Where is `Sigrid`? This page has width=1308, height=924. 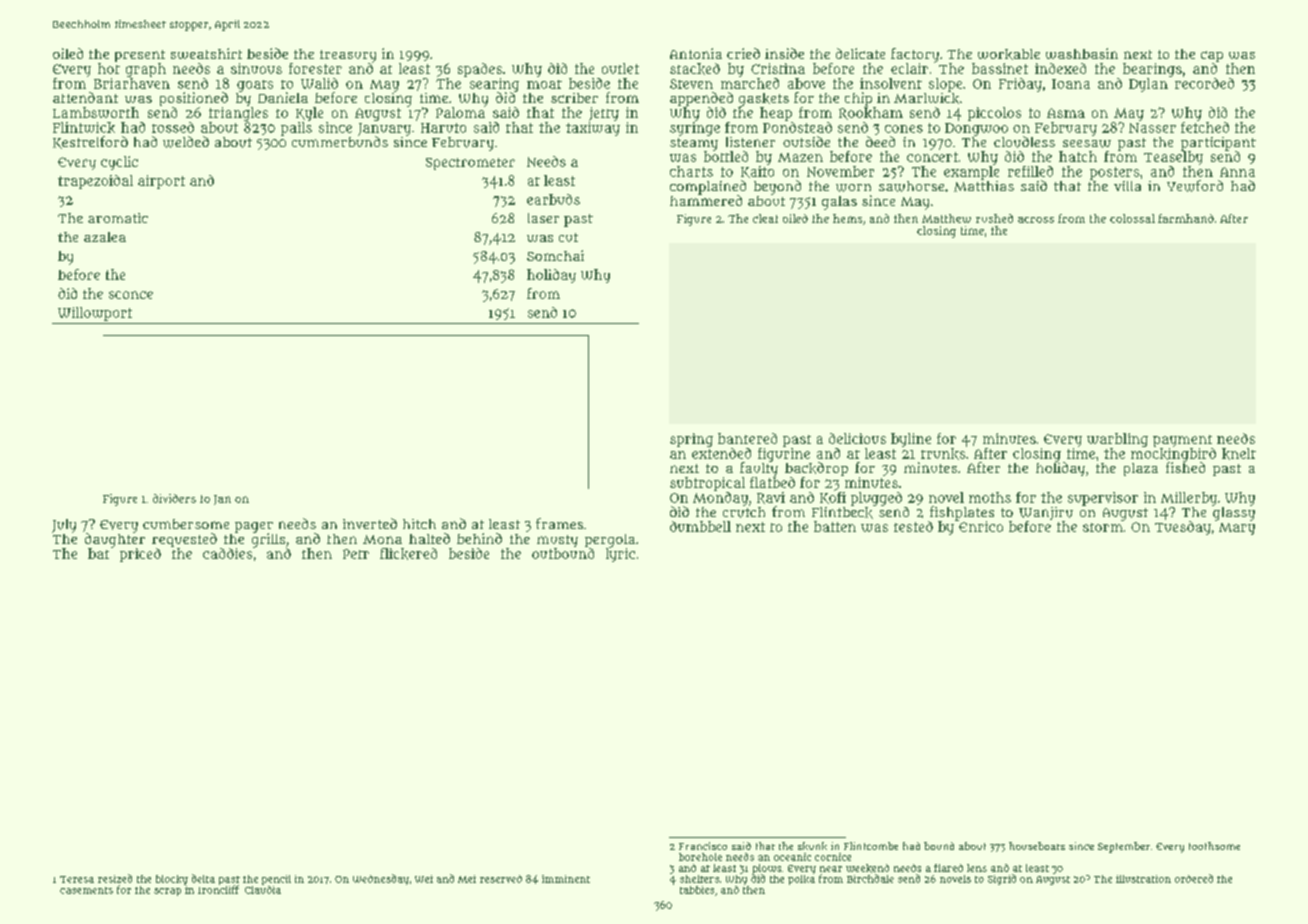
Sigrid is located at coordinates (1002, 879).
